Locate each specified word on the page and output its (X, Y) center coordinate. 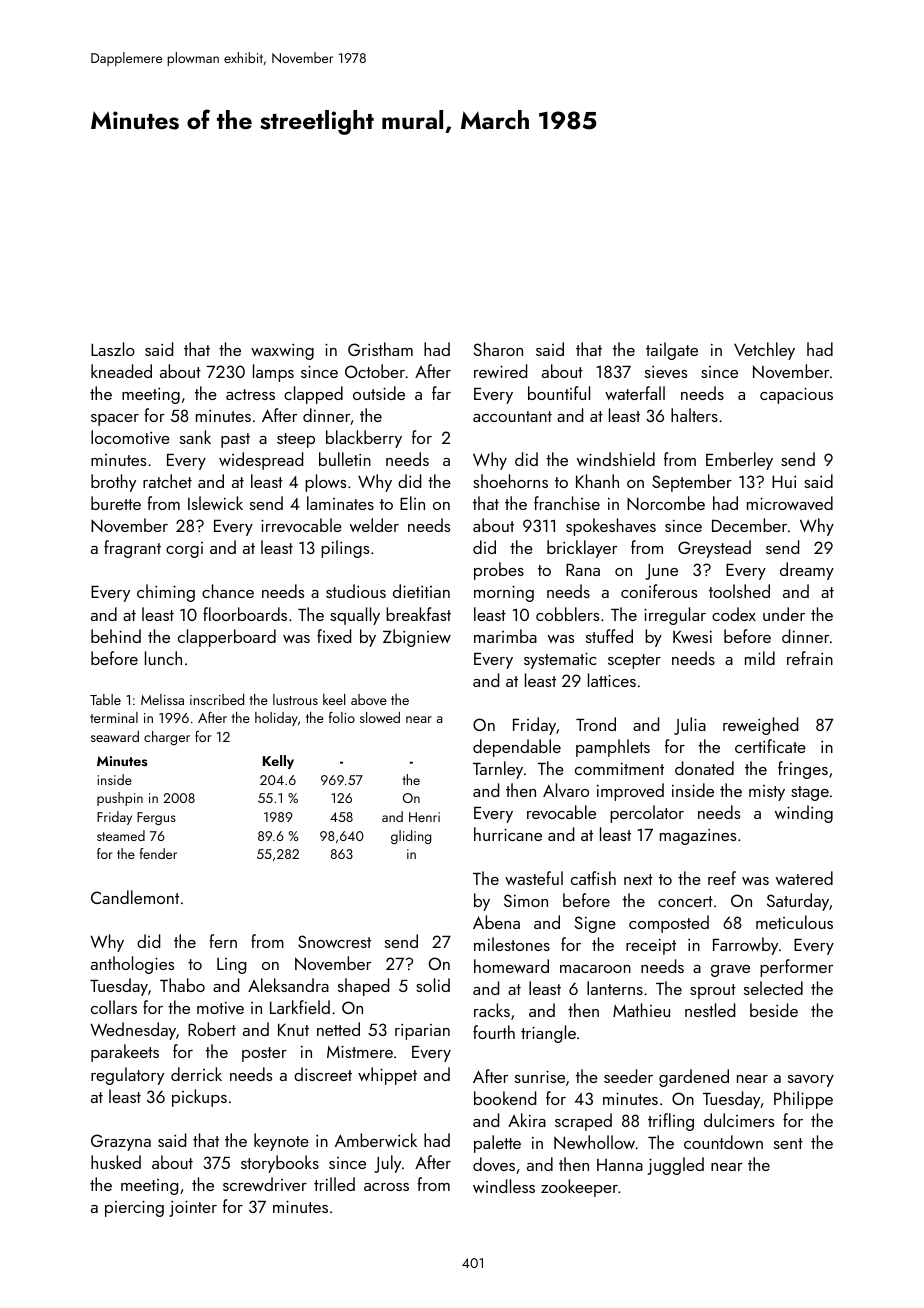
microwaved (790, 503)
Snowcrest (334, 941)
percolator (647, 814)
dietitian (421, 591)
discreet (323, 1074)
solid (433, 985)
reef (722, 878)
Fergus (156, 818)
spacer (115, 420)
